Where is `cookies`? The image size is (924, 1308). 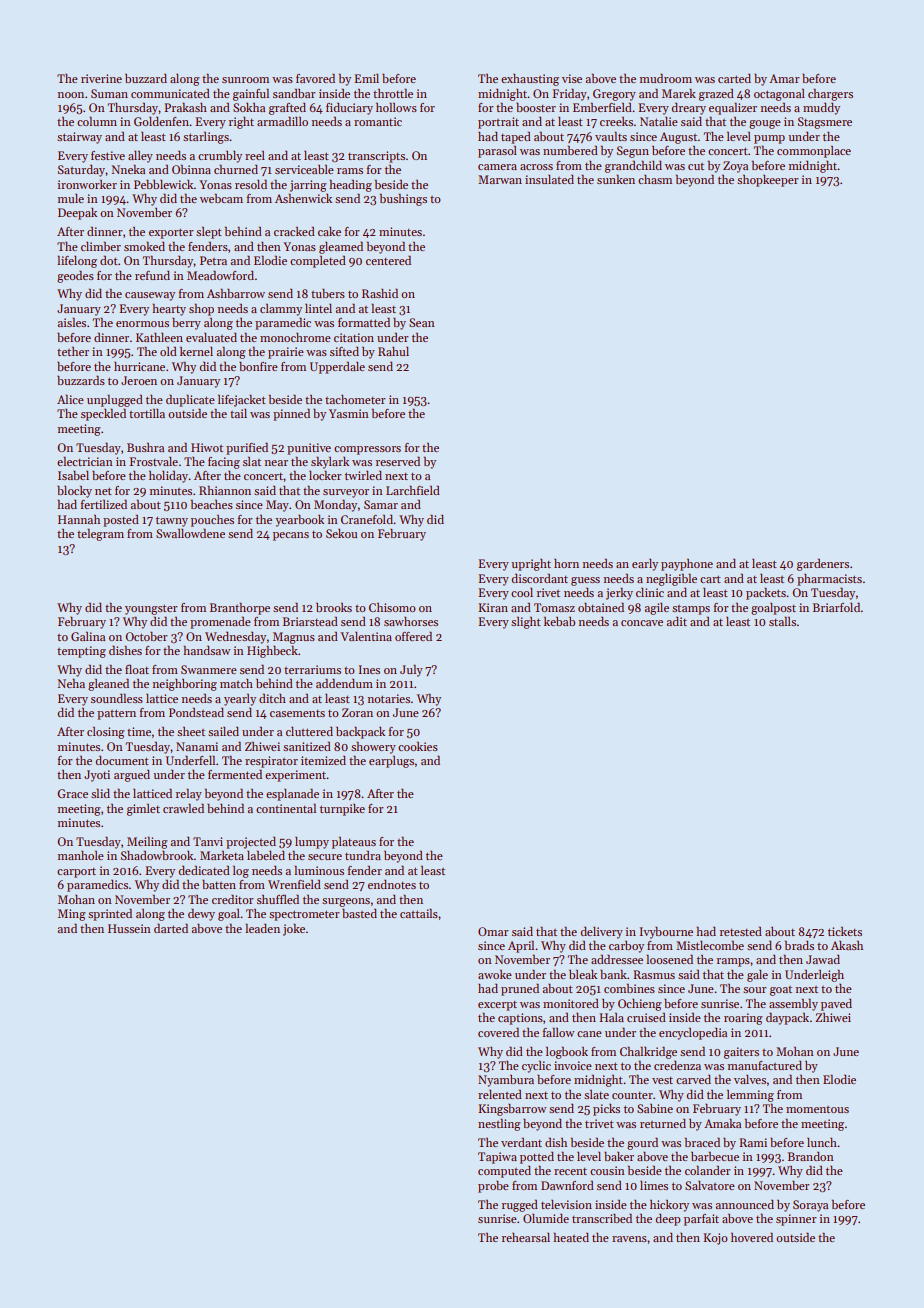 cookies is located at coordinates (418, 746).
